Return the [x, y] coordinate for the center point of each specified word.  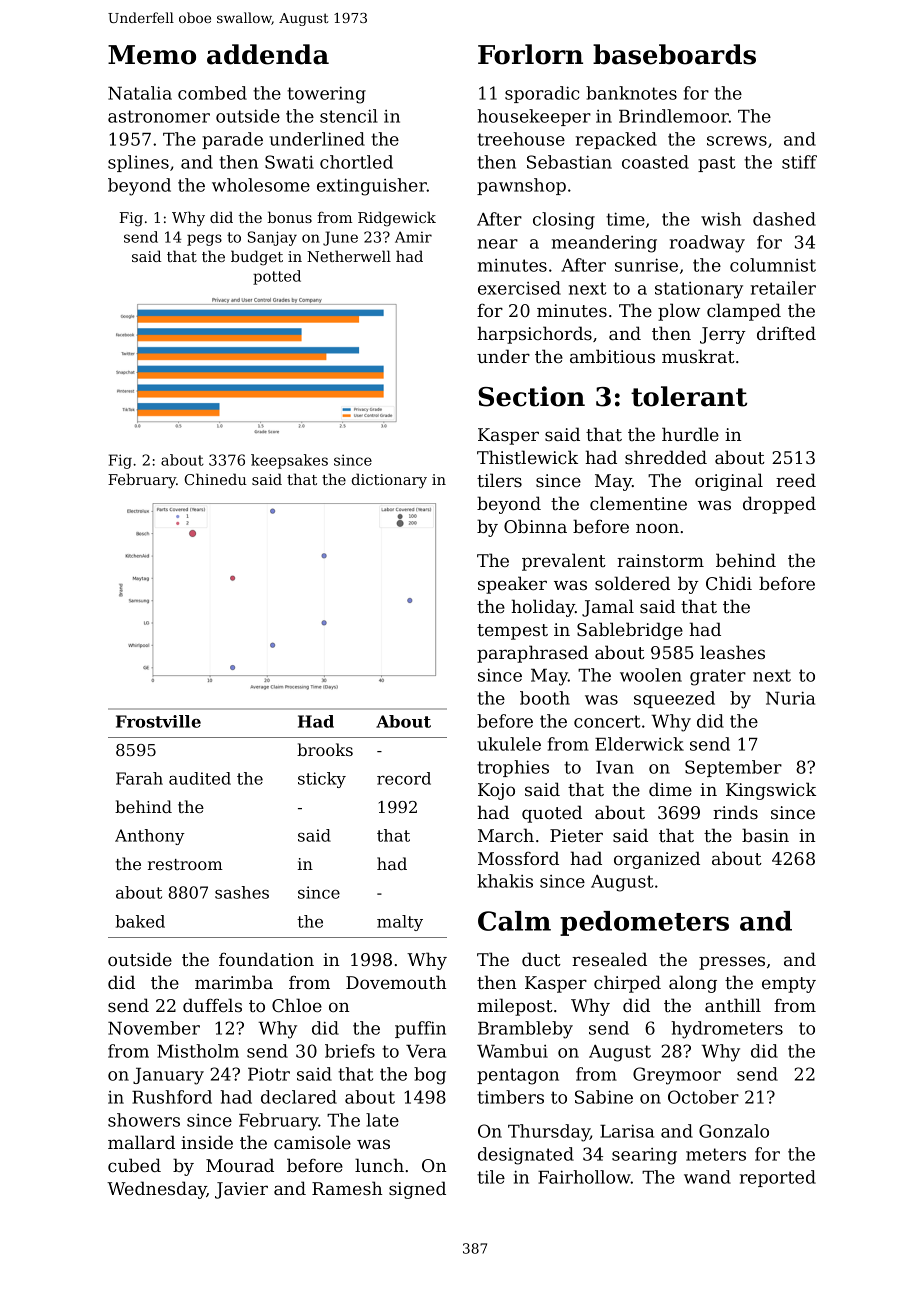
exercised [519, 288]
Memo [152, 55]
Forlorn [530, 54]
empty [789, 985]
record [404, 778]
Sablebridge [630, 631]
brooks [325, 749]
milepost [515, 1007]
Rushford [172, 1097]
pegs [204, 240]
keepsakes [289, 461]
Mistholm [198, 1051]
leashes [732, 652]
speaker [512, 585]
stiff [799, 162]
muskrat [698, 356]
